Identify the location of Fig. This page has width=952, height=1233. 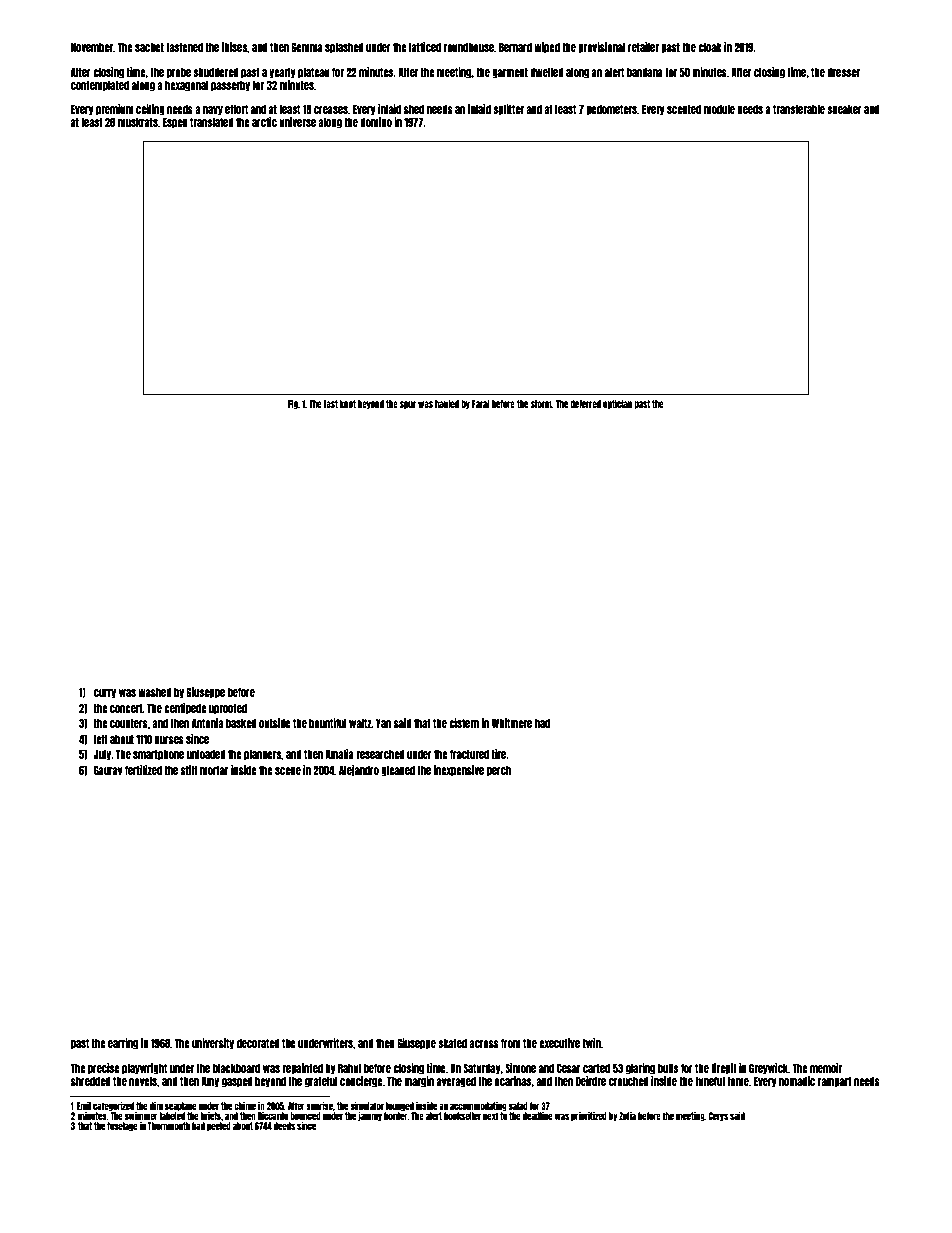
(293, 404).
